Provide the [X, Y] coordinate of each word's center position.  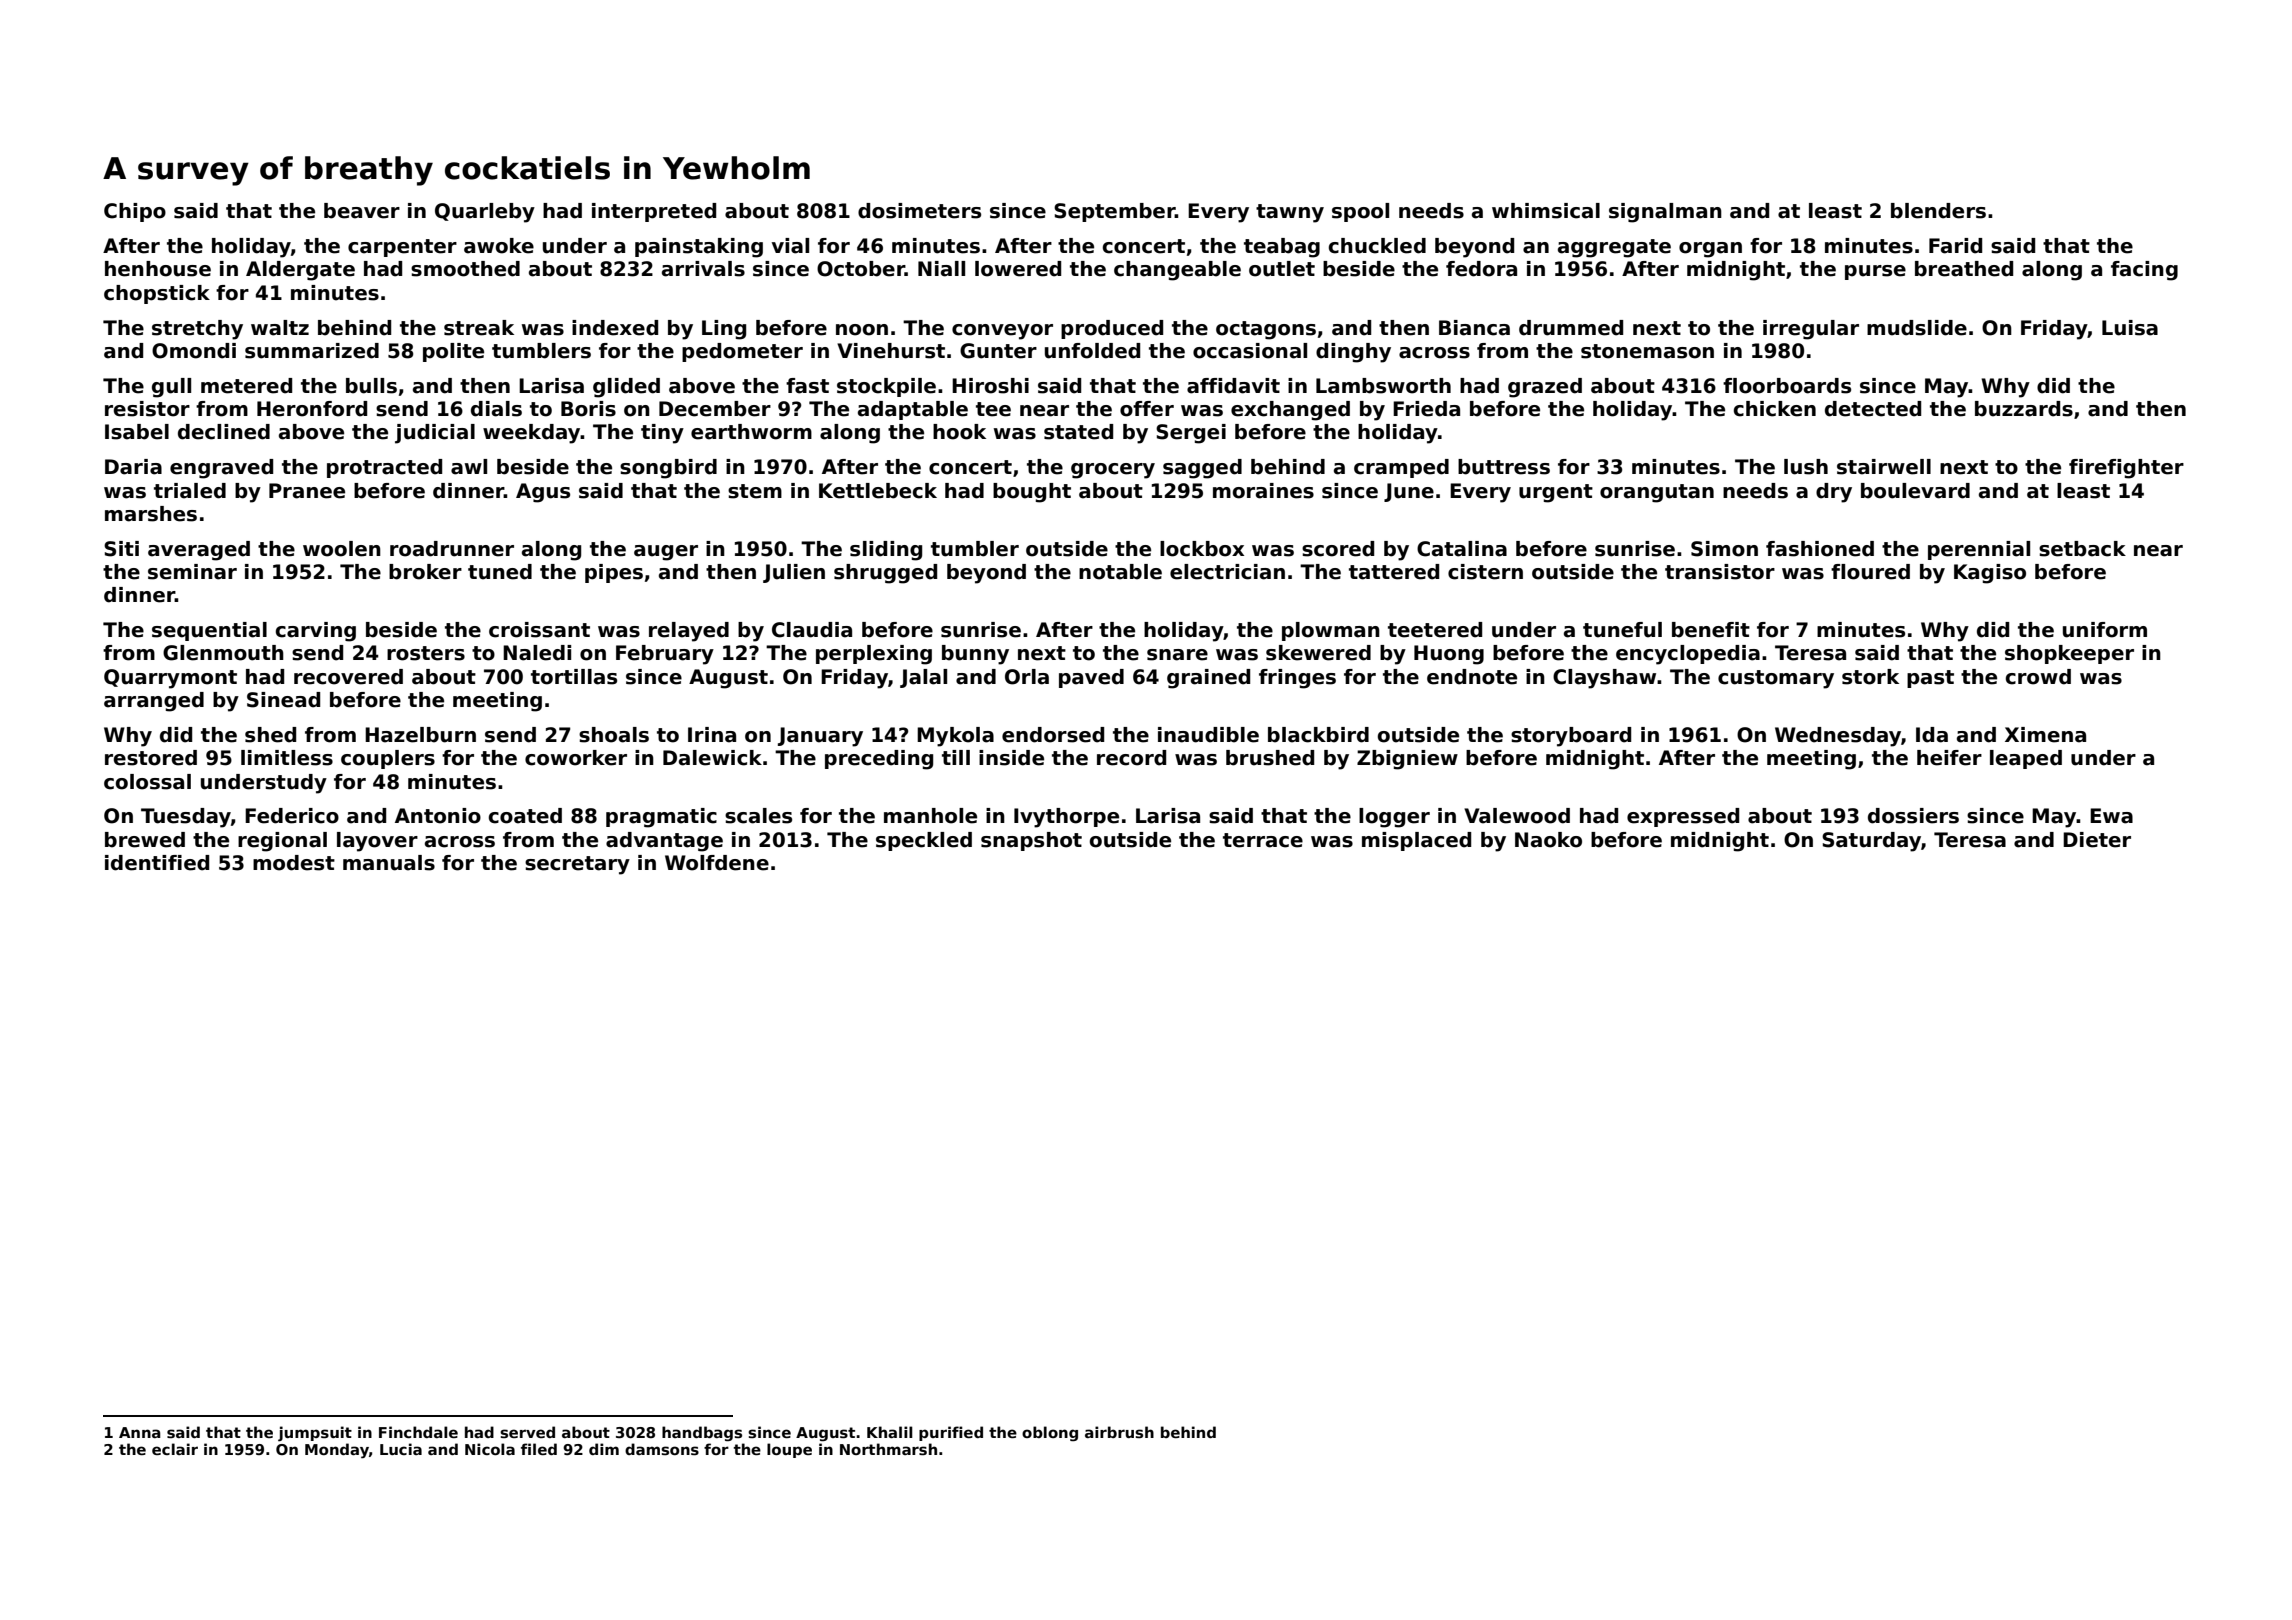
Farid [1955, 246]
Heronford [312, 409]
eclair [175, 1449]
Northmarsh [888, 1449]
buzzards [2024, 409]
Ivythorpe [1066, 818]
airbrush [1119, 1432]
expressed [1683, 817]
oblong [1050, 1433]
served [527, 1432]
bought [1032, 493]
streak [479, 328]
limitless [287, 758]
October [861, 269]
